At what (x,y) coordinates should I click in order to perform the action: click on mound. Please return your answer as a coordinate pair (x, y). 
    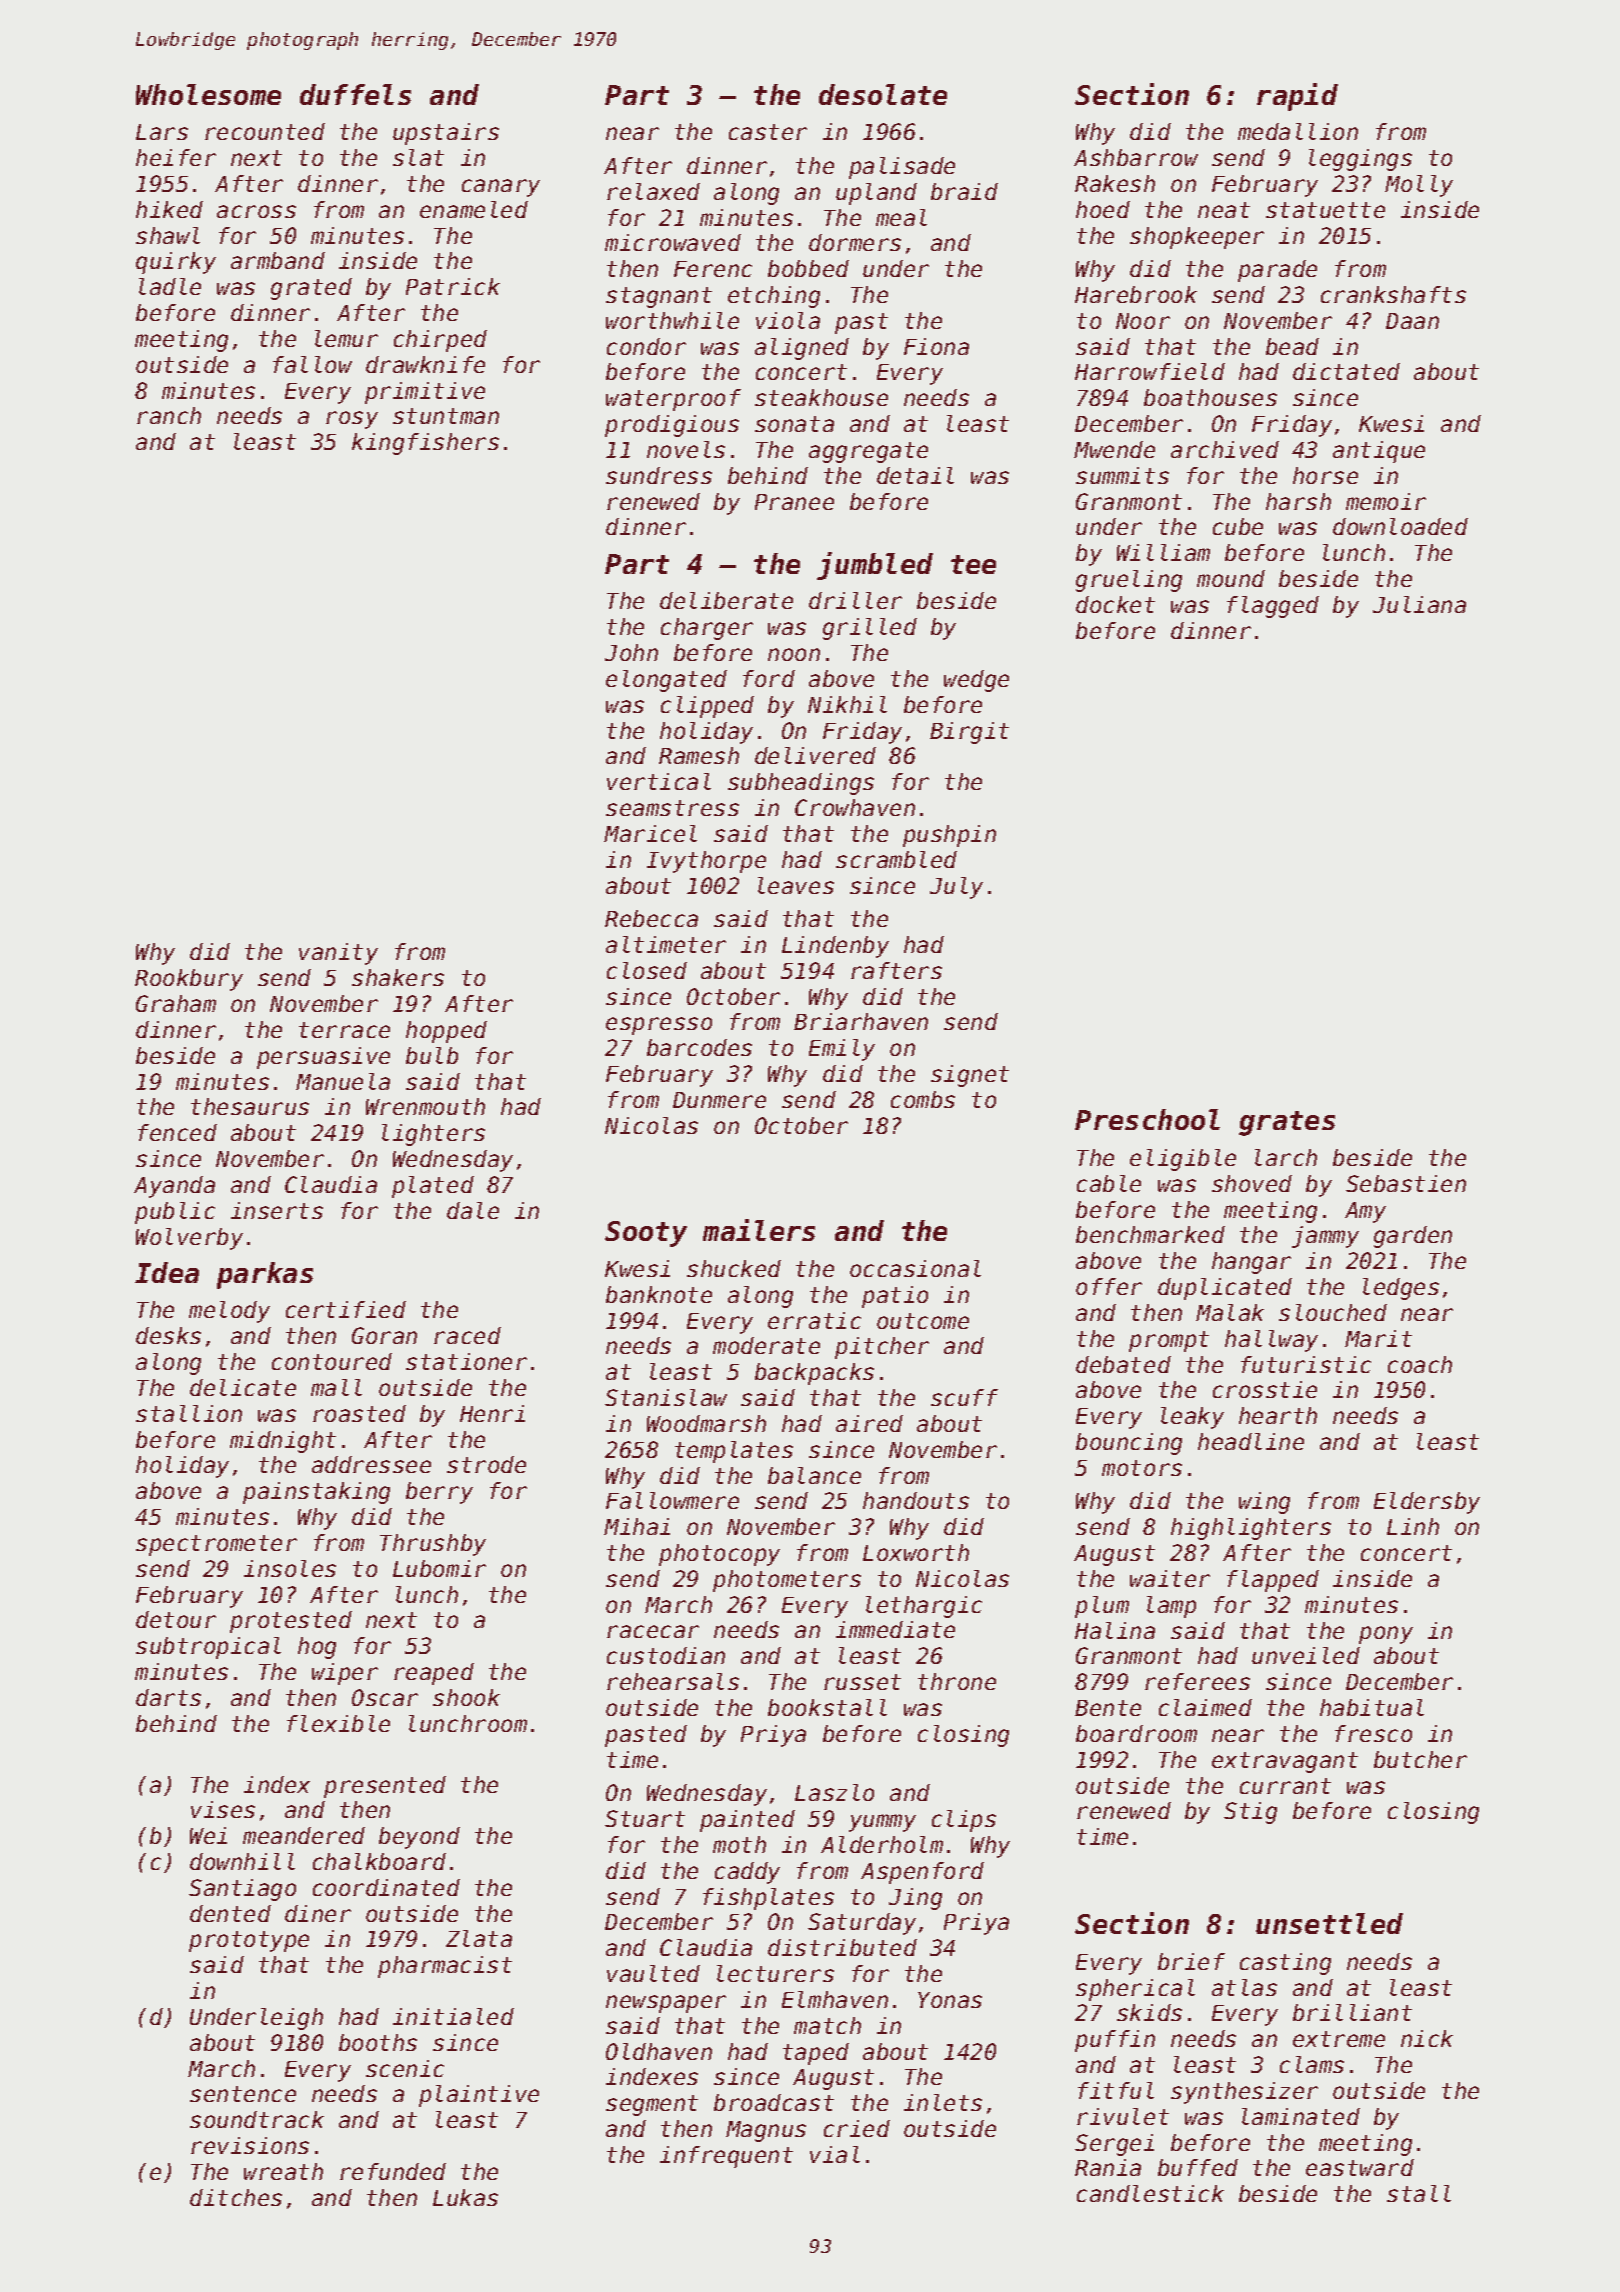
    Looking at the image, I should click on (1231, 578).
